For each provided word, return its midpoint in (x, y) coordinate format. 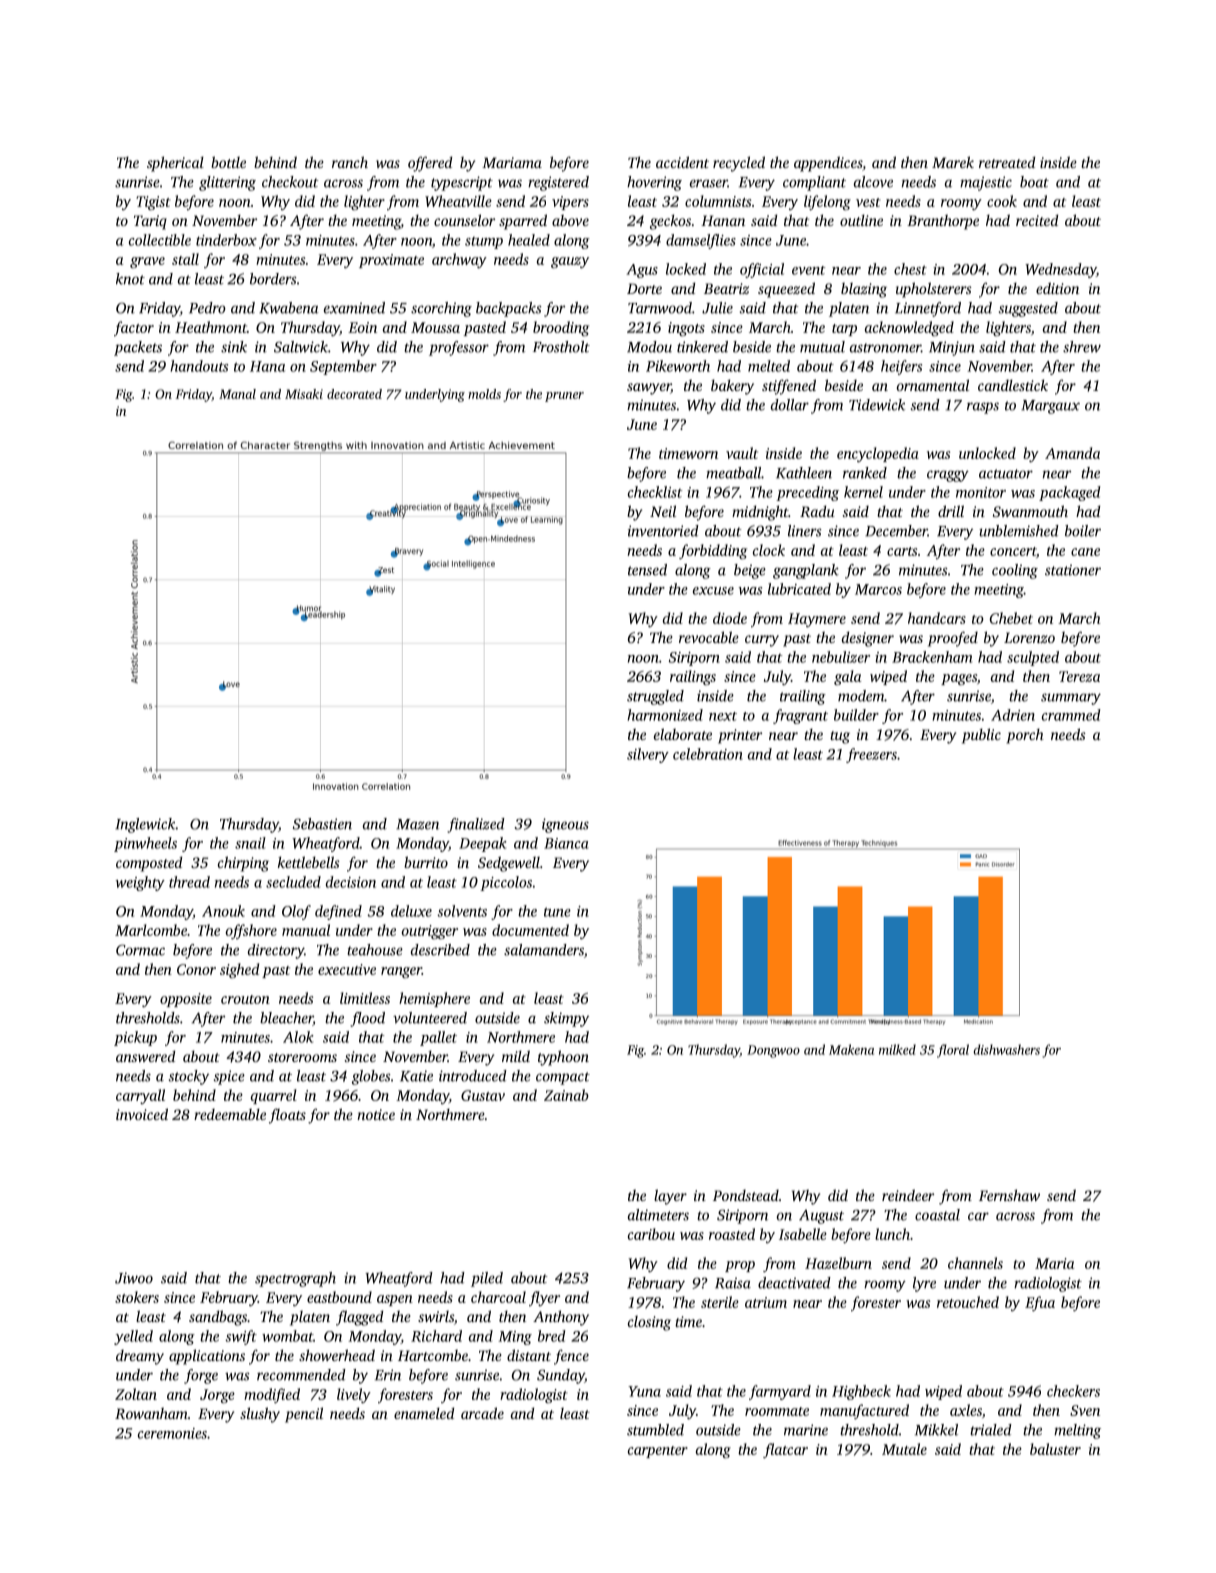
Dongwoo (773, 1051)
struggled (655, 697)
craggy (948, 476)
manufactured (864, 1411)
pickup (135, 1038)
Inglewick (145, 825)
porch (1025, 736)
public (981, 736)
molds (484, 394)
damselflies (701, 241)
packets (138, 348)
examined (354, 308)
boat (1034, 182)
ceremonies (172, 1433)
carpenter (658, 1452)
